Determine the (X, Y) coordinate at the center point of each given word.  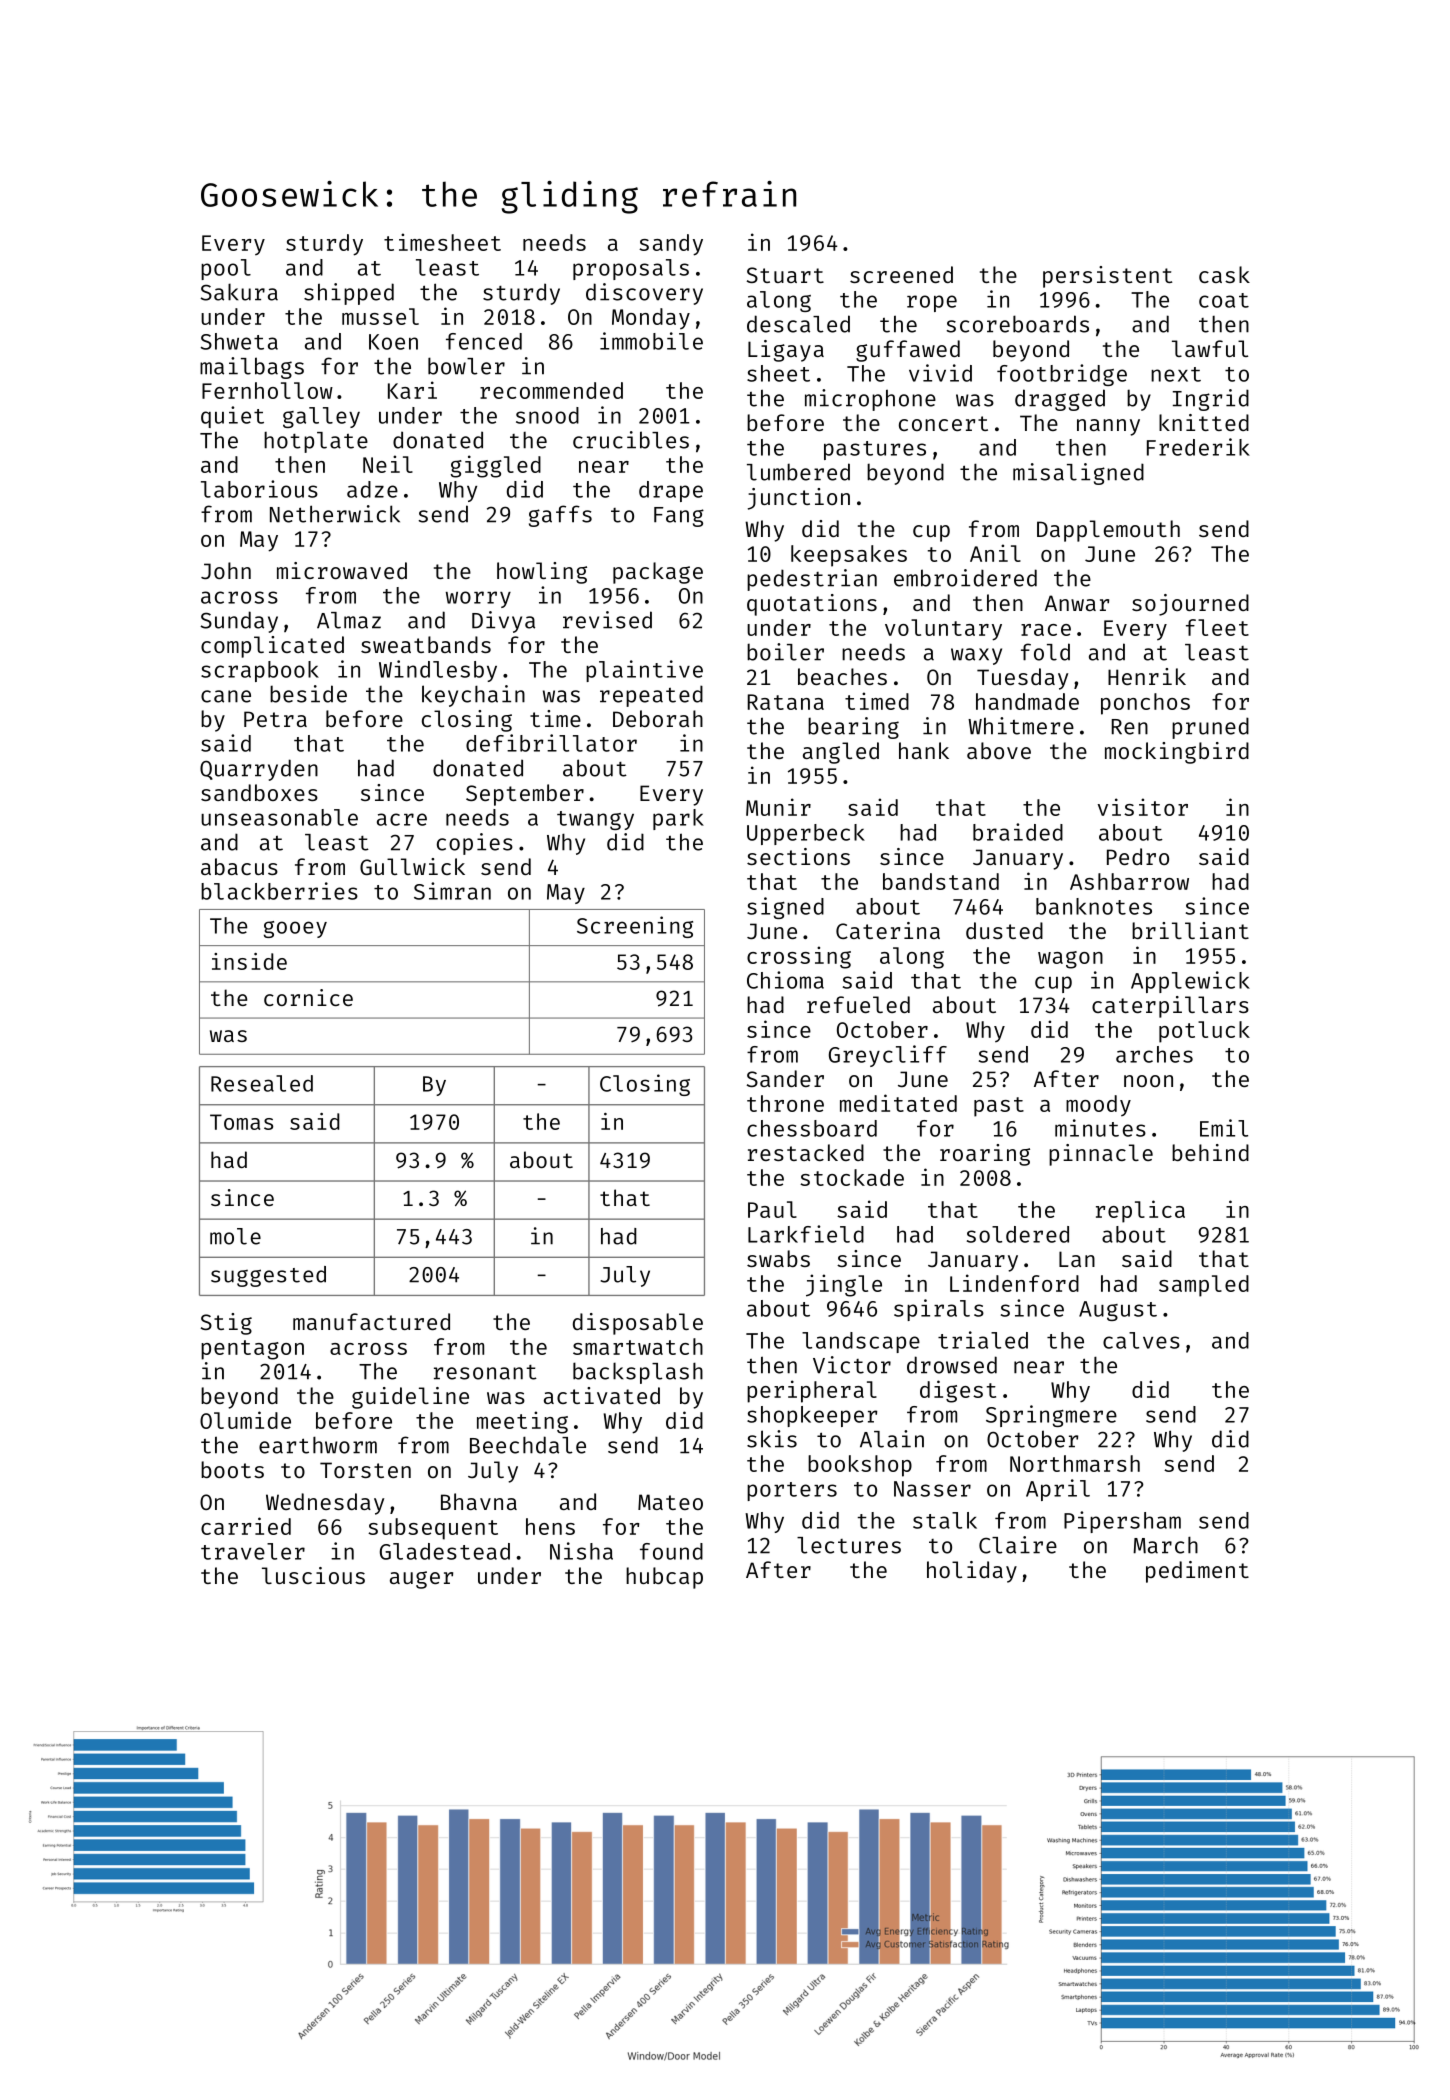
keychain (473, 696)
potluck (1204, 1032)
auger (421, 1580)
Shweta (239, 341)
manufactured (371, 1321)
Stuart (785, 275)
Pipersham (1122, 1522)
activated (602, 1395)
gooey (295, 929)
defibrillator (551, 743)
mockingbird (1177, 753)
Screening (635, 927)
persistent (1107, 277)
